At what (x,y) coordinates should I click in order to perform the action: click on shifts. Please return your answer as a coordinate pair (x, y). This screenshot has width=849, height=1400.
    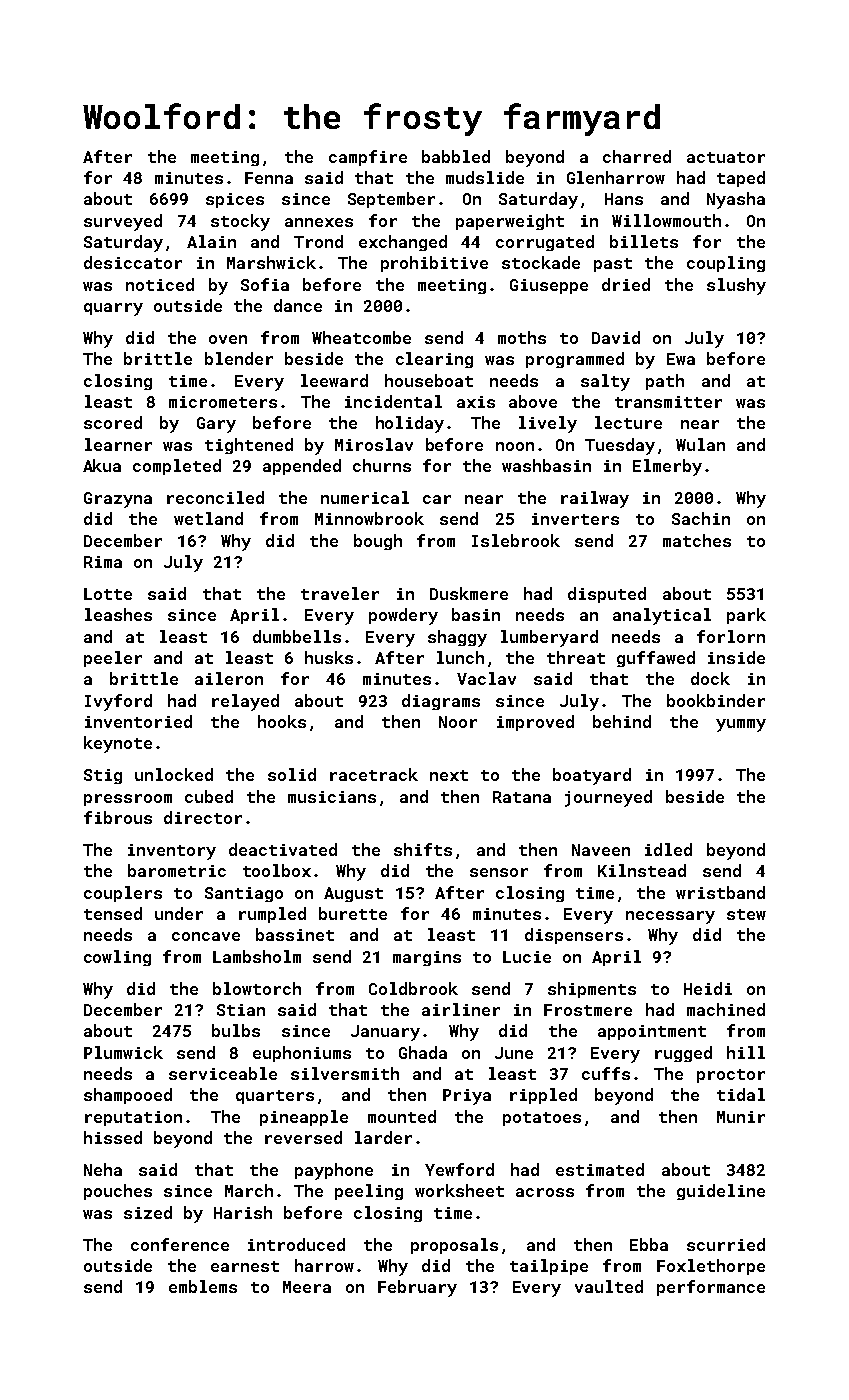
    Looking at the image, I should click on (423, 849).
